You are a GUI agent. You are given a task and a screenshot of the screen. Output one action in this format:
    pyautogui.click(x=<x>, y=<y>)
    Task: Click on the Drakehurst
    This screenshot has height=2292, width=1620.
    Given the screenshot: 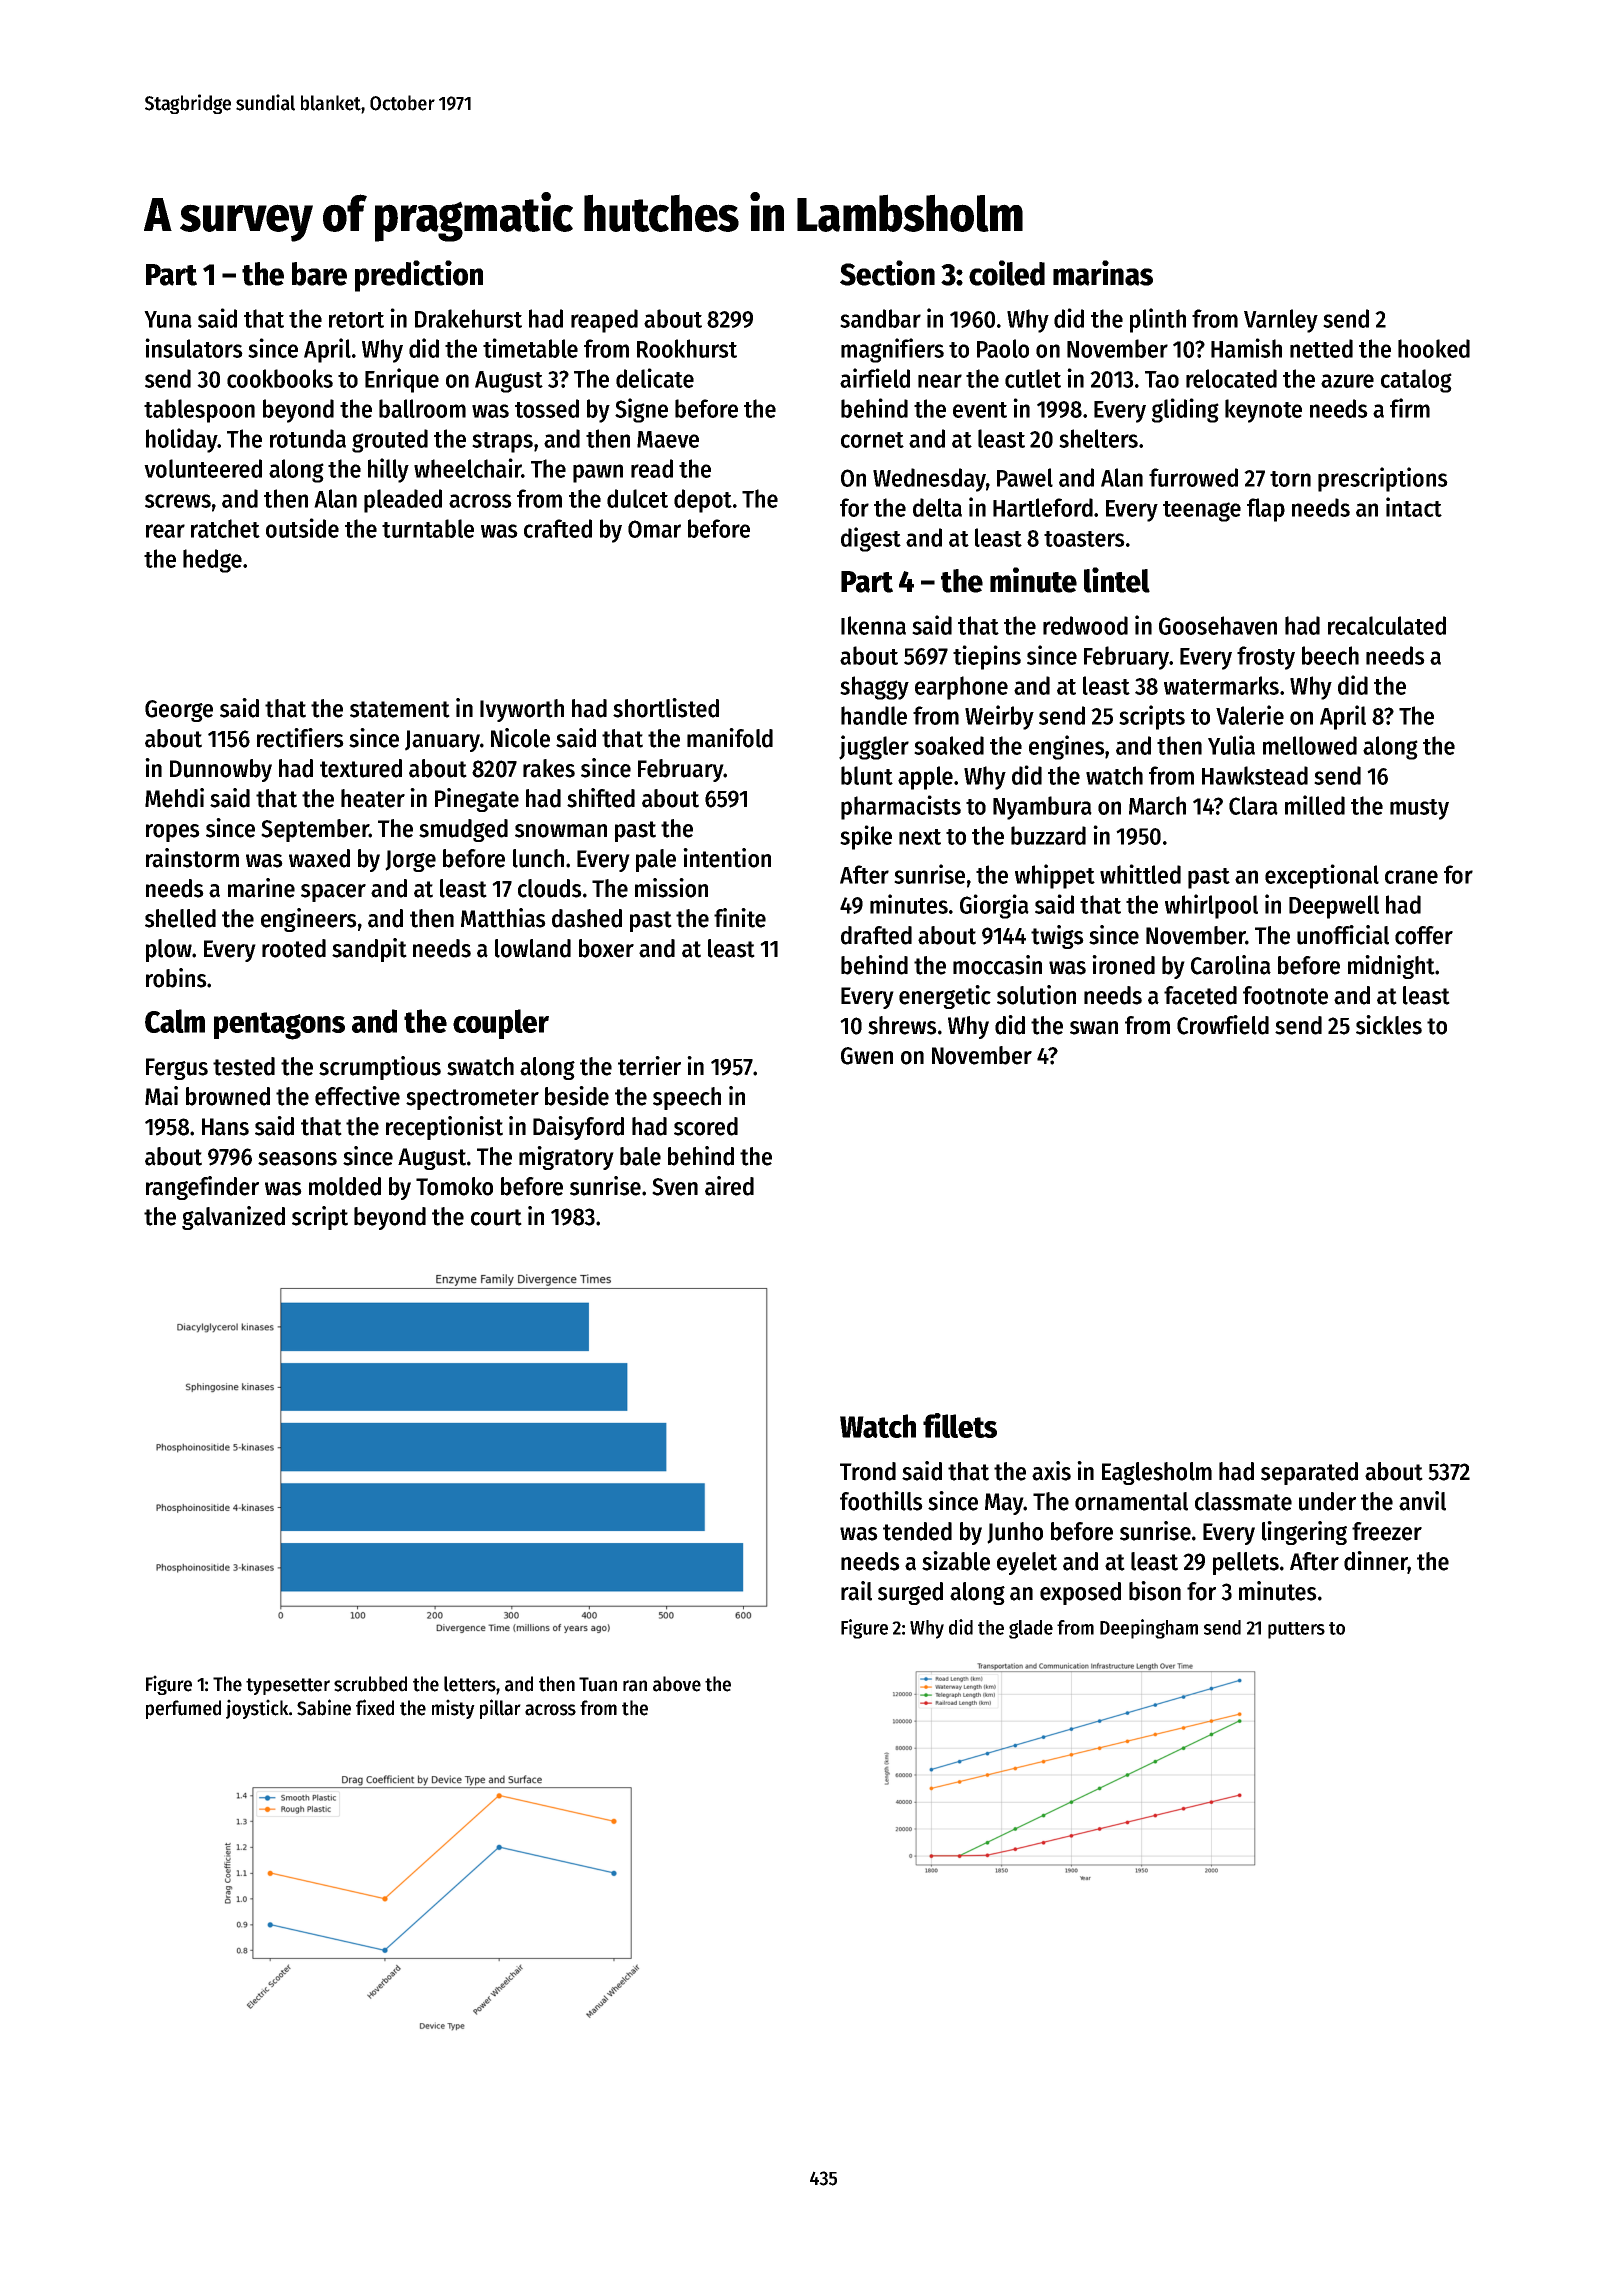 What is the action you would take?
    pyautogui.click(x=468, y=318)
